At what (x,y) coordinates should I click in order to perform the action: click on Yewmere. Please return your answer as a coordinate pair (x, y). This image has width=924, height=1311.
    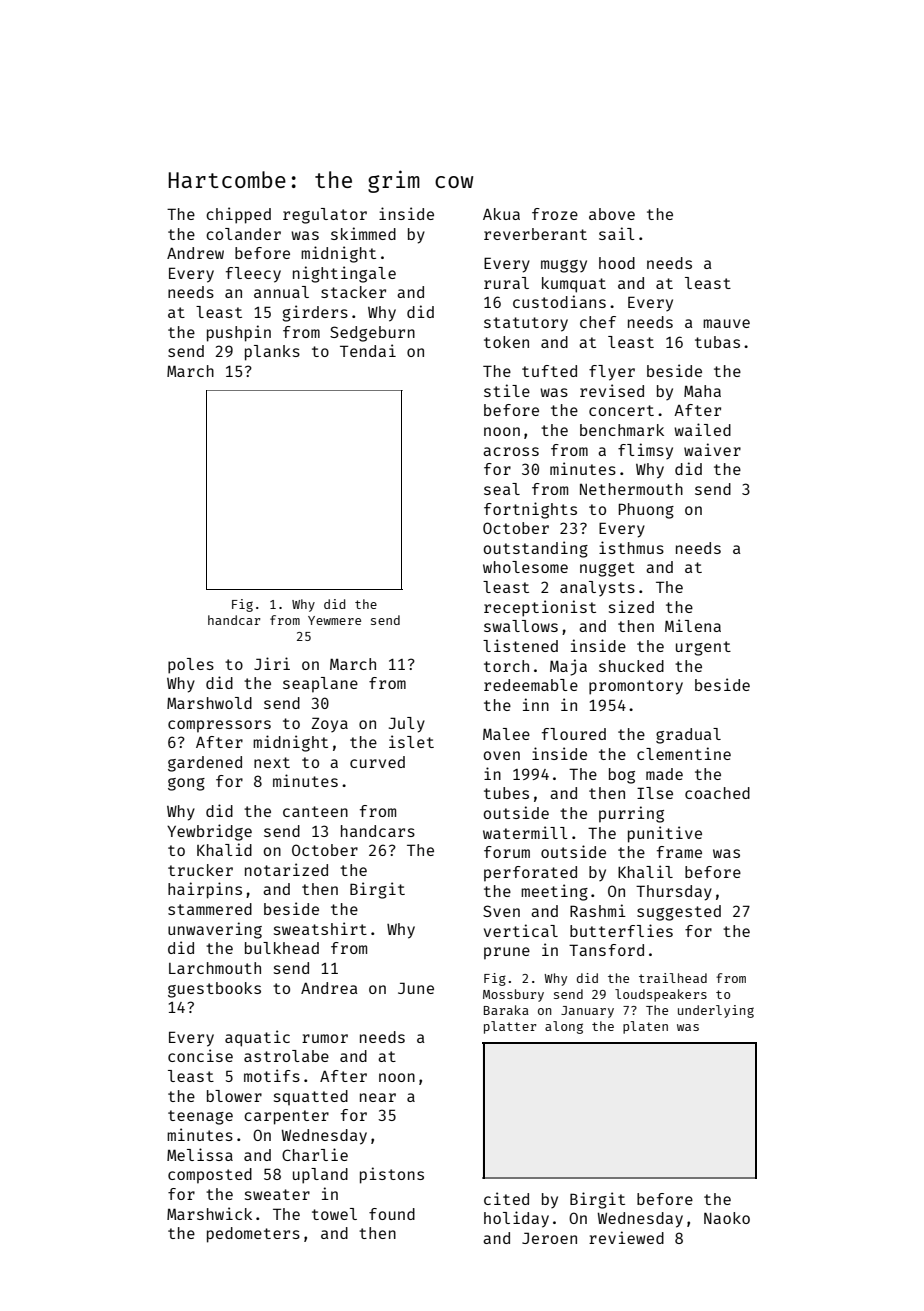
    Looking at the image, I should click on (334, 620).
